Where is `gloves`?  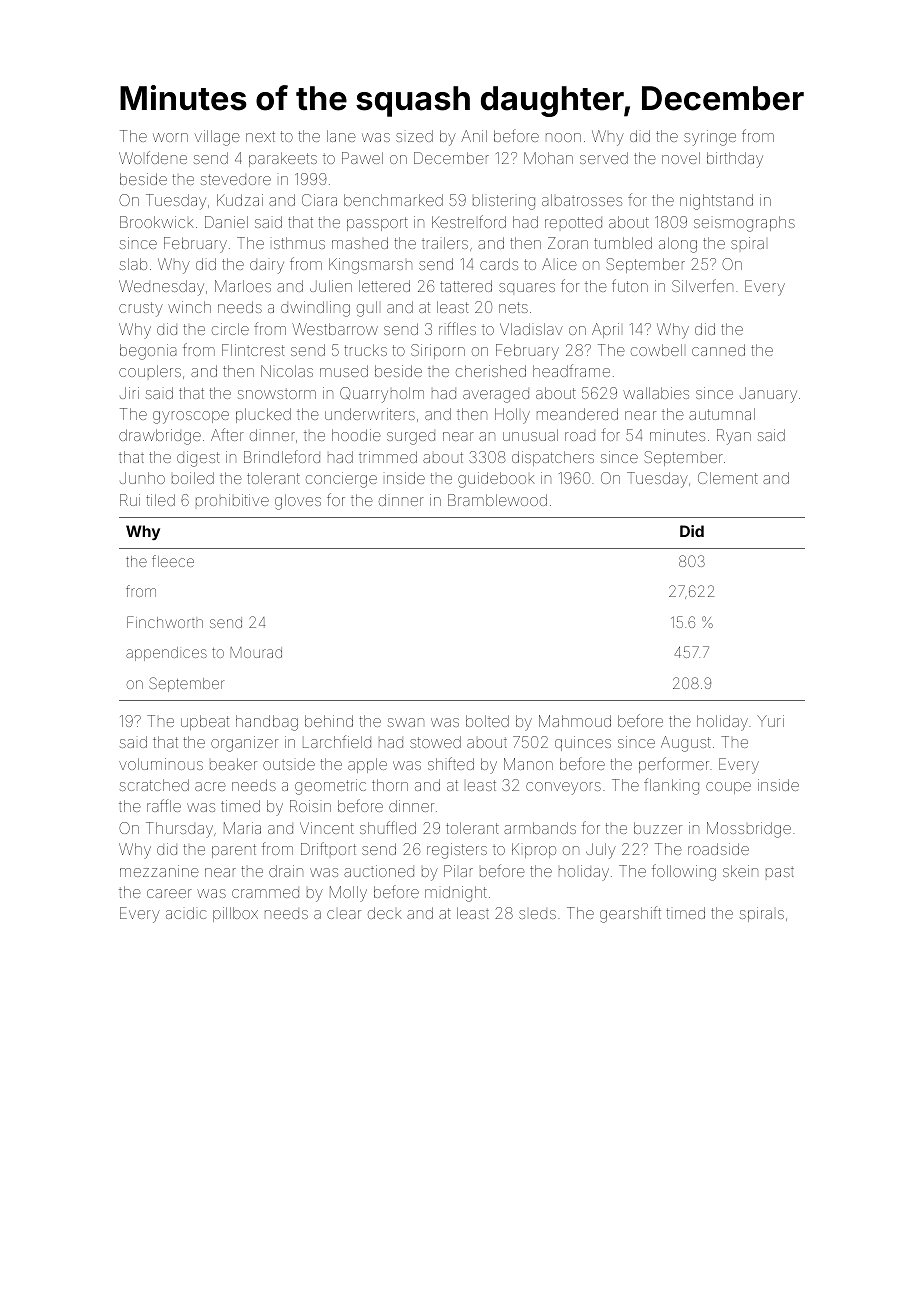
gloves is located at coordinates (298, 502).
